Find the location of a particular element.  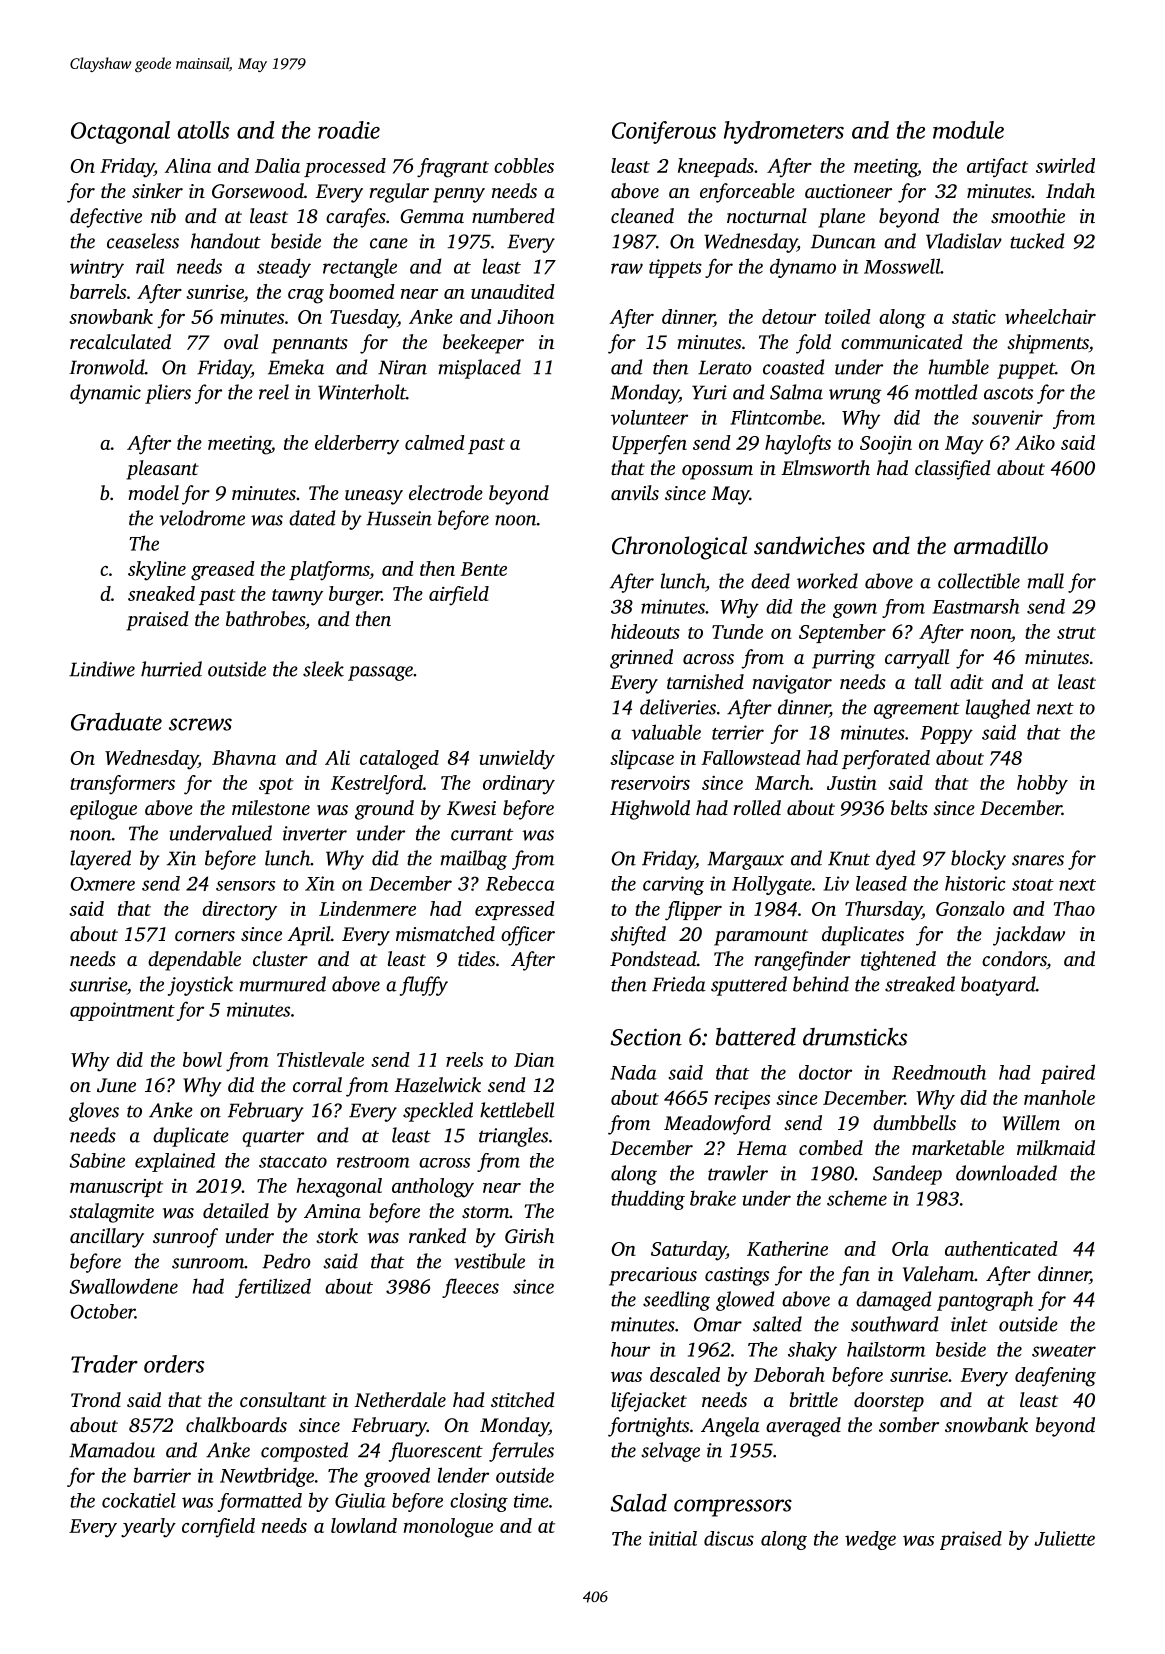

deliveries is located at coordinates (678, 707).
